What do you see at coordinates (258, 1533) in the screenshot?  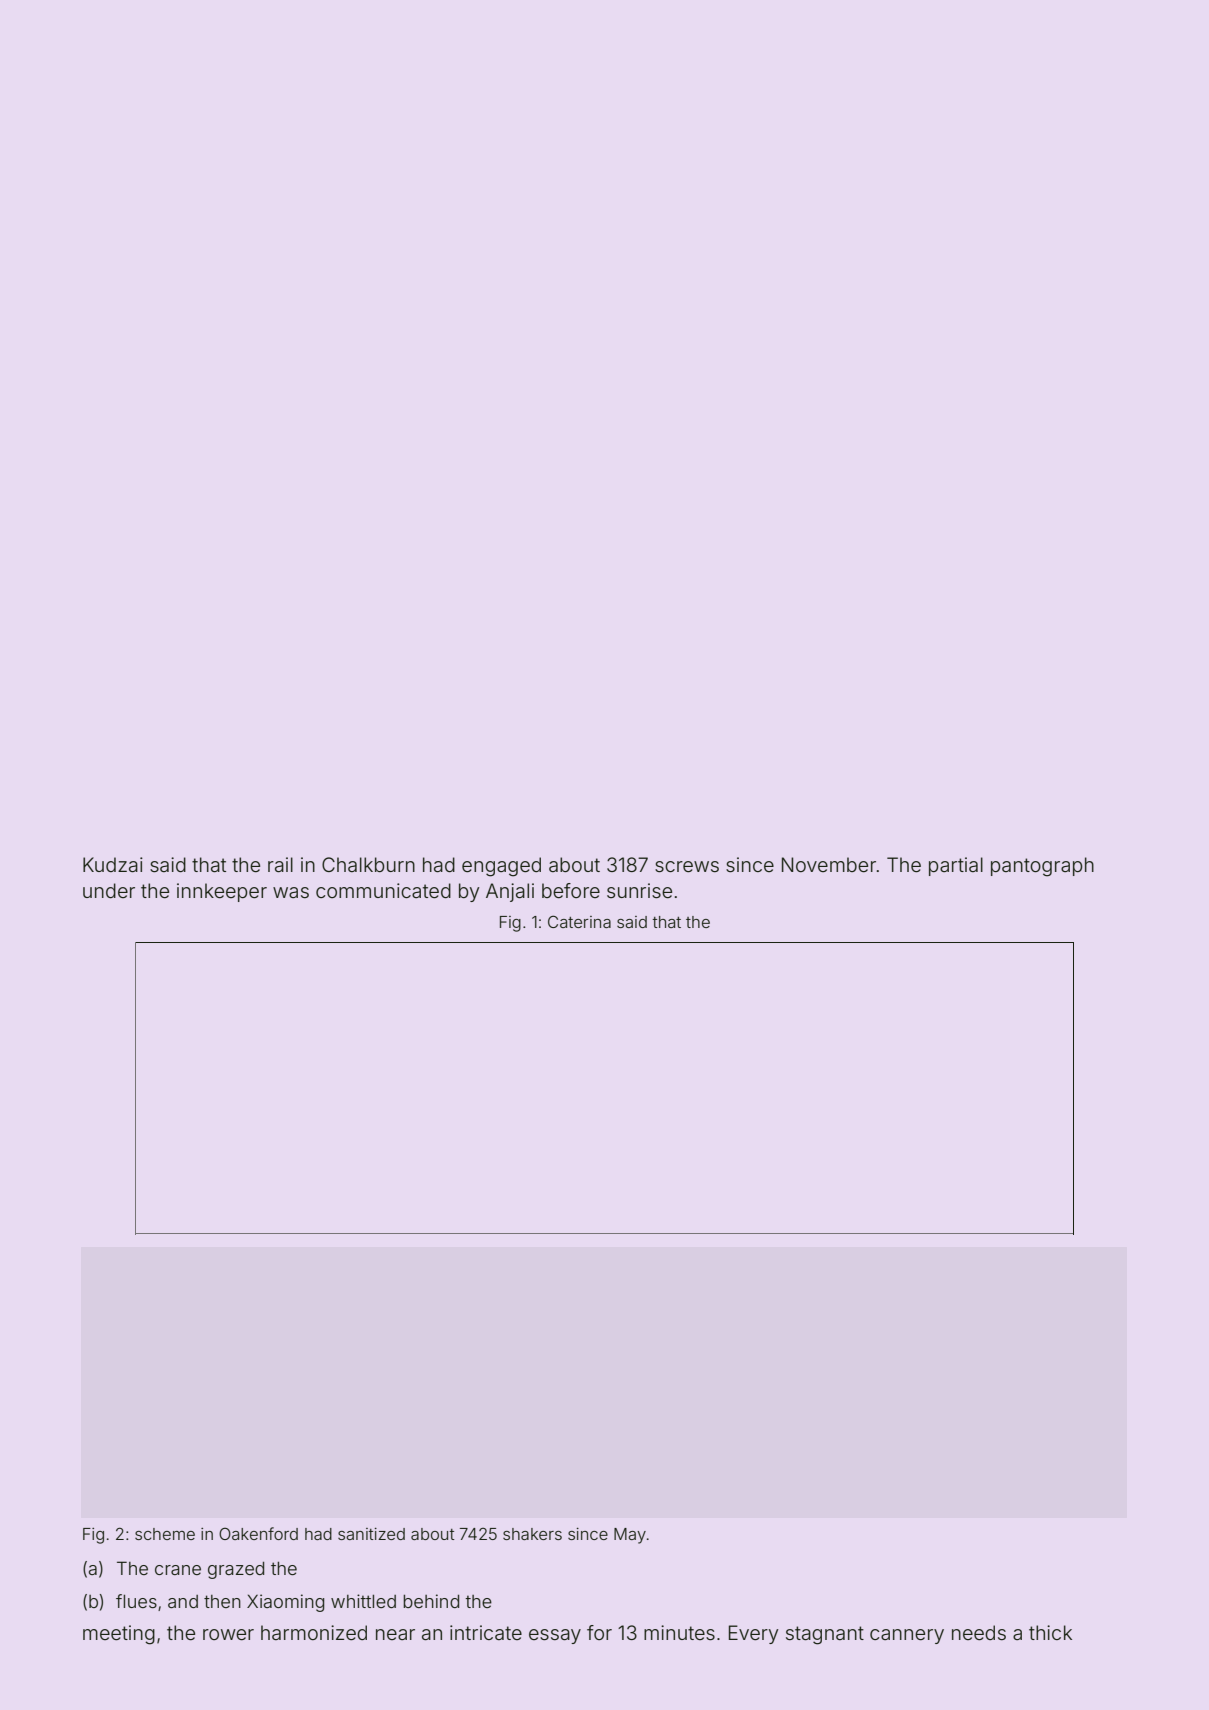 I see `Oakenford` at bounding box center [258, 1533].
